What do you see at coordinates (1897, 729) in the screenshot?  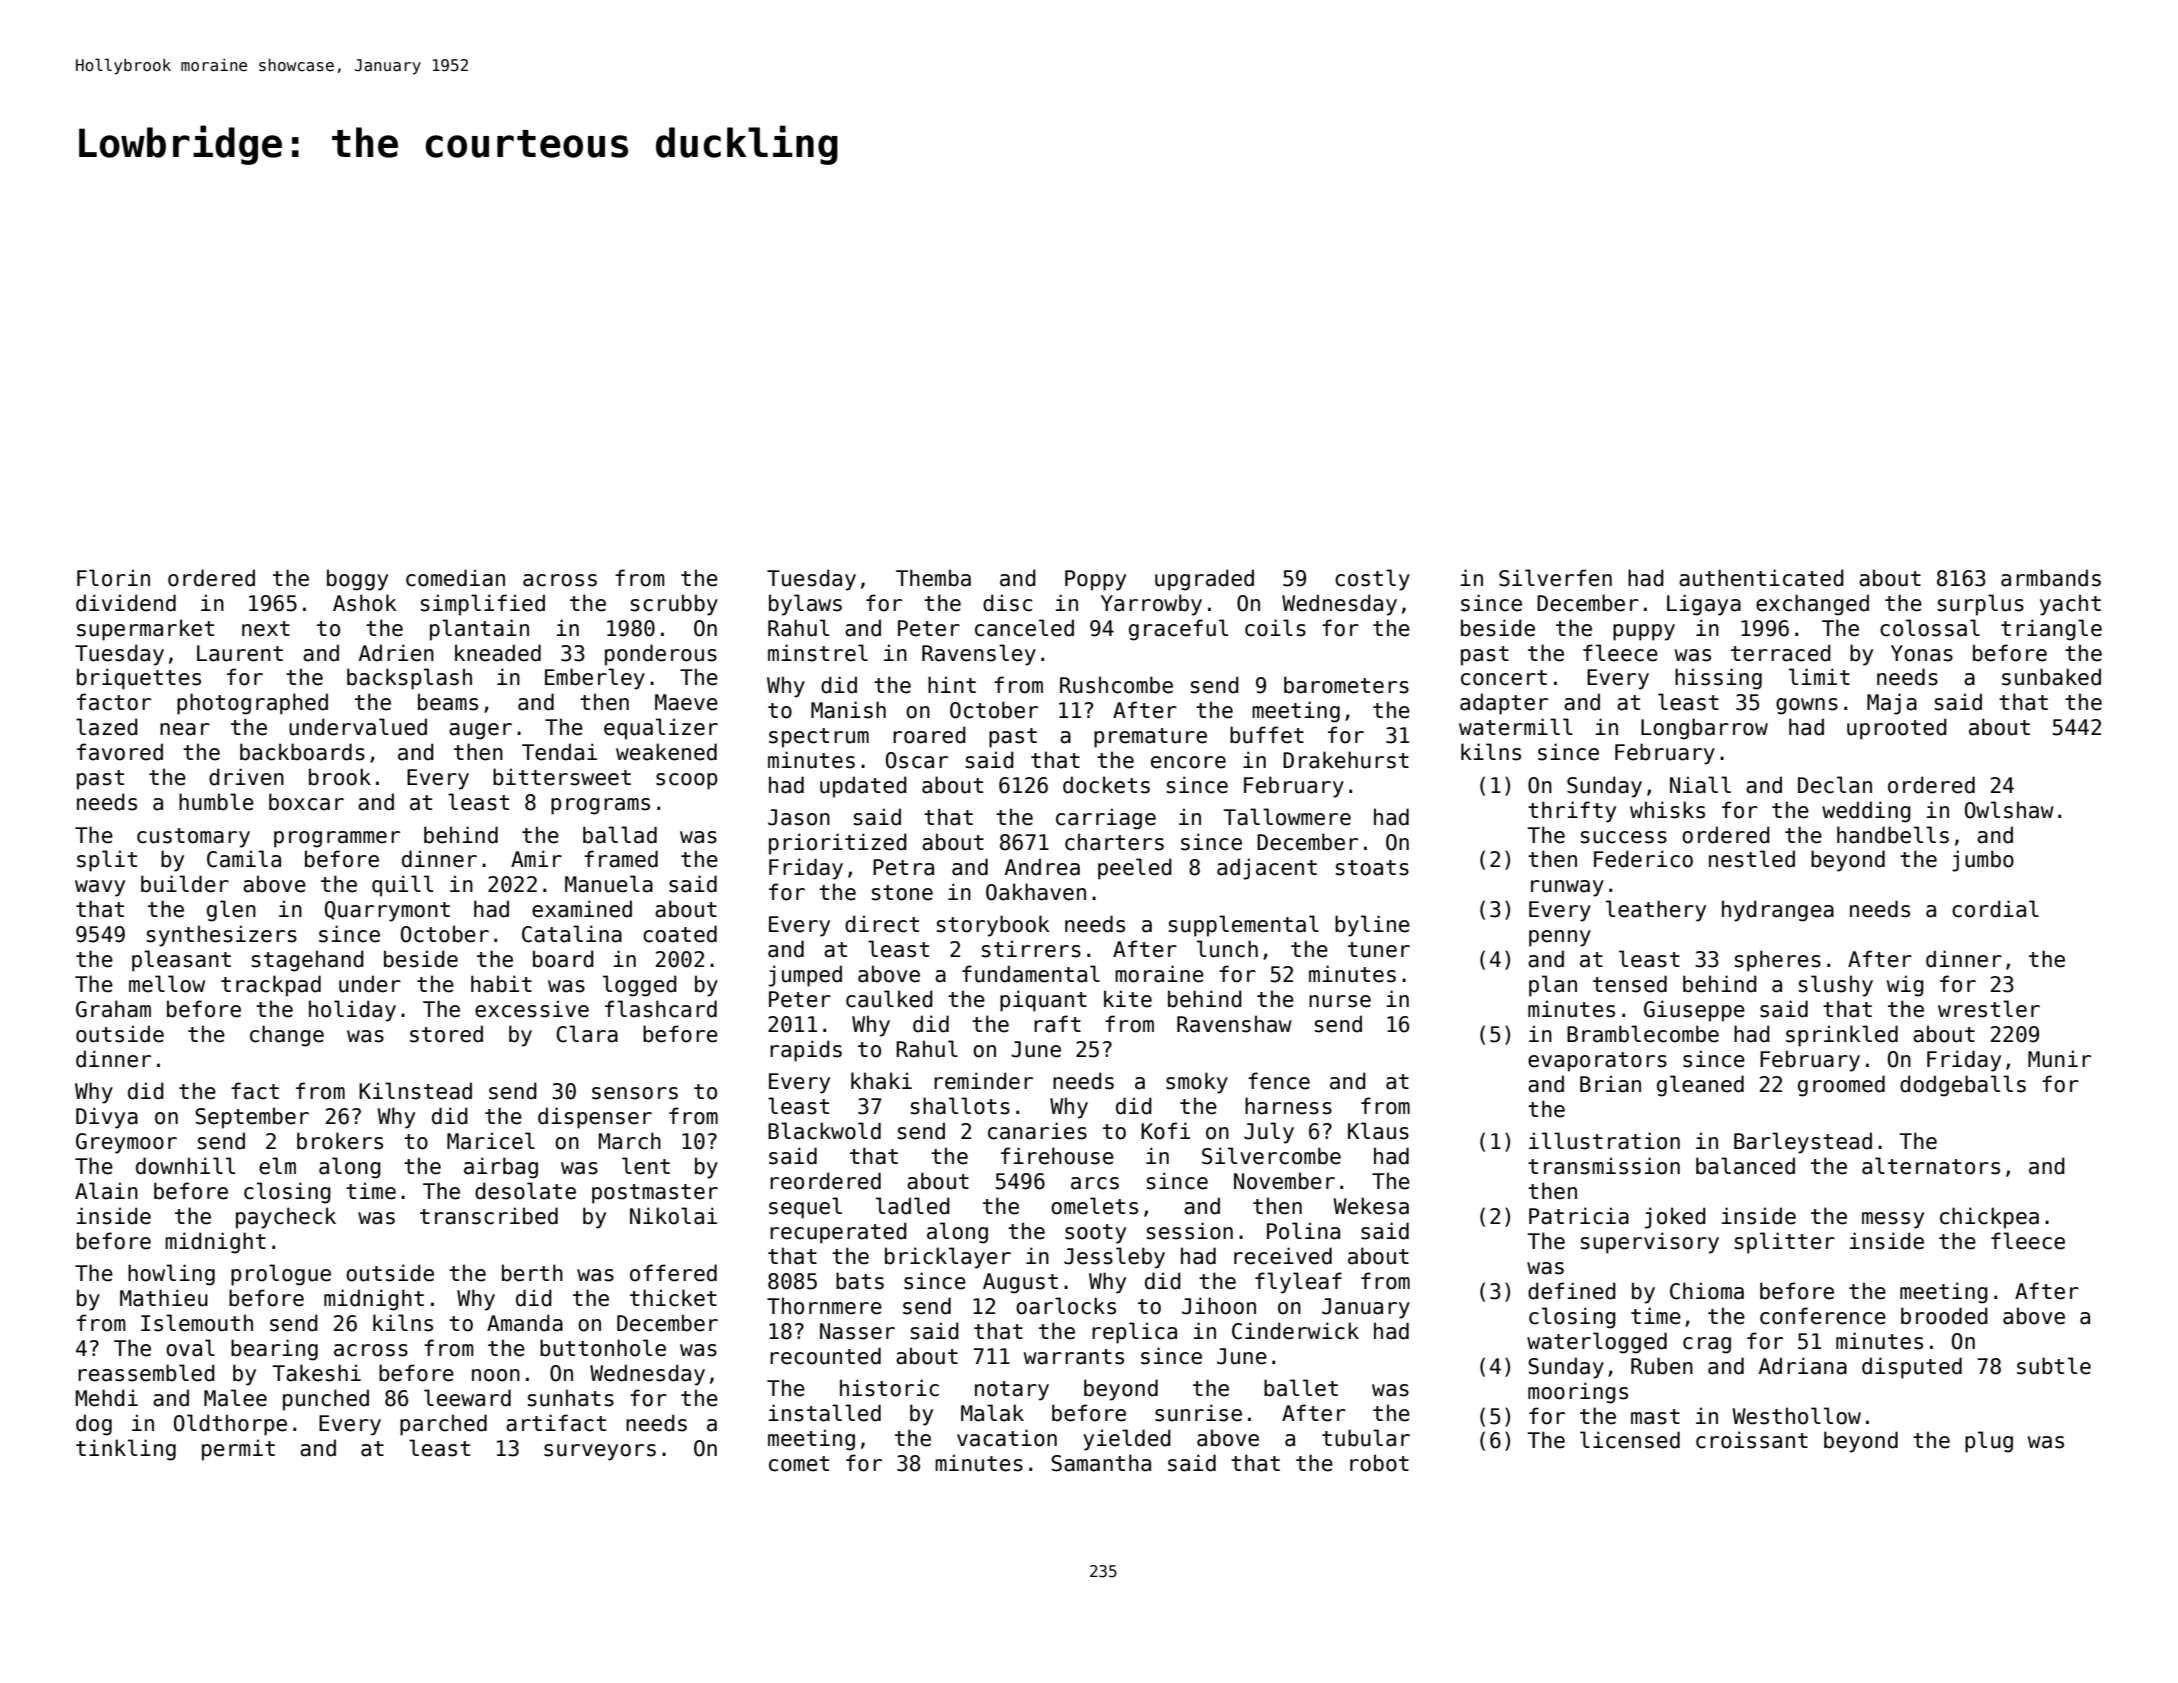 I see `uprooted` at bounding box center [1897, 729].
